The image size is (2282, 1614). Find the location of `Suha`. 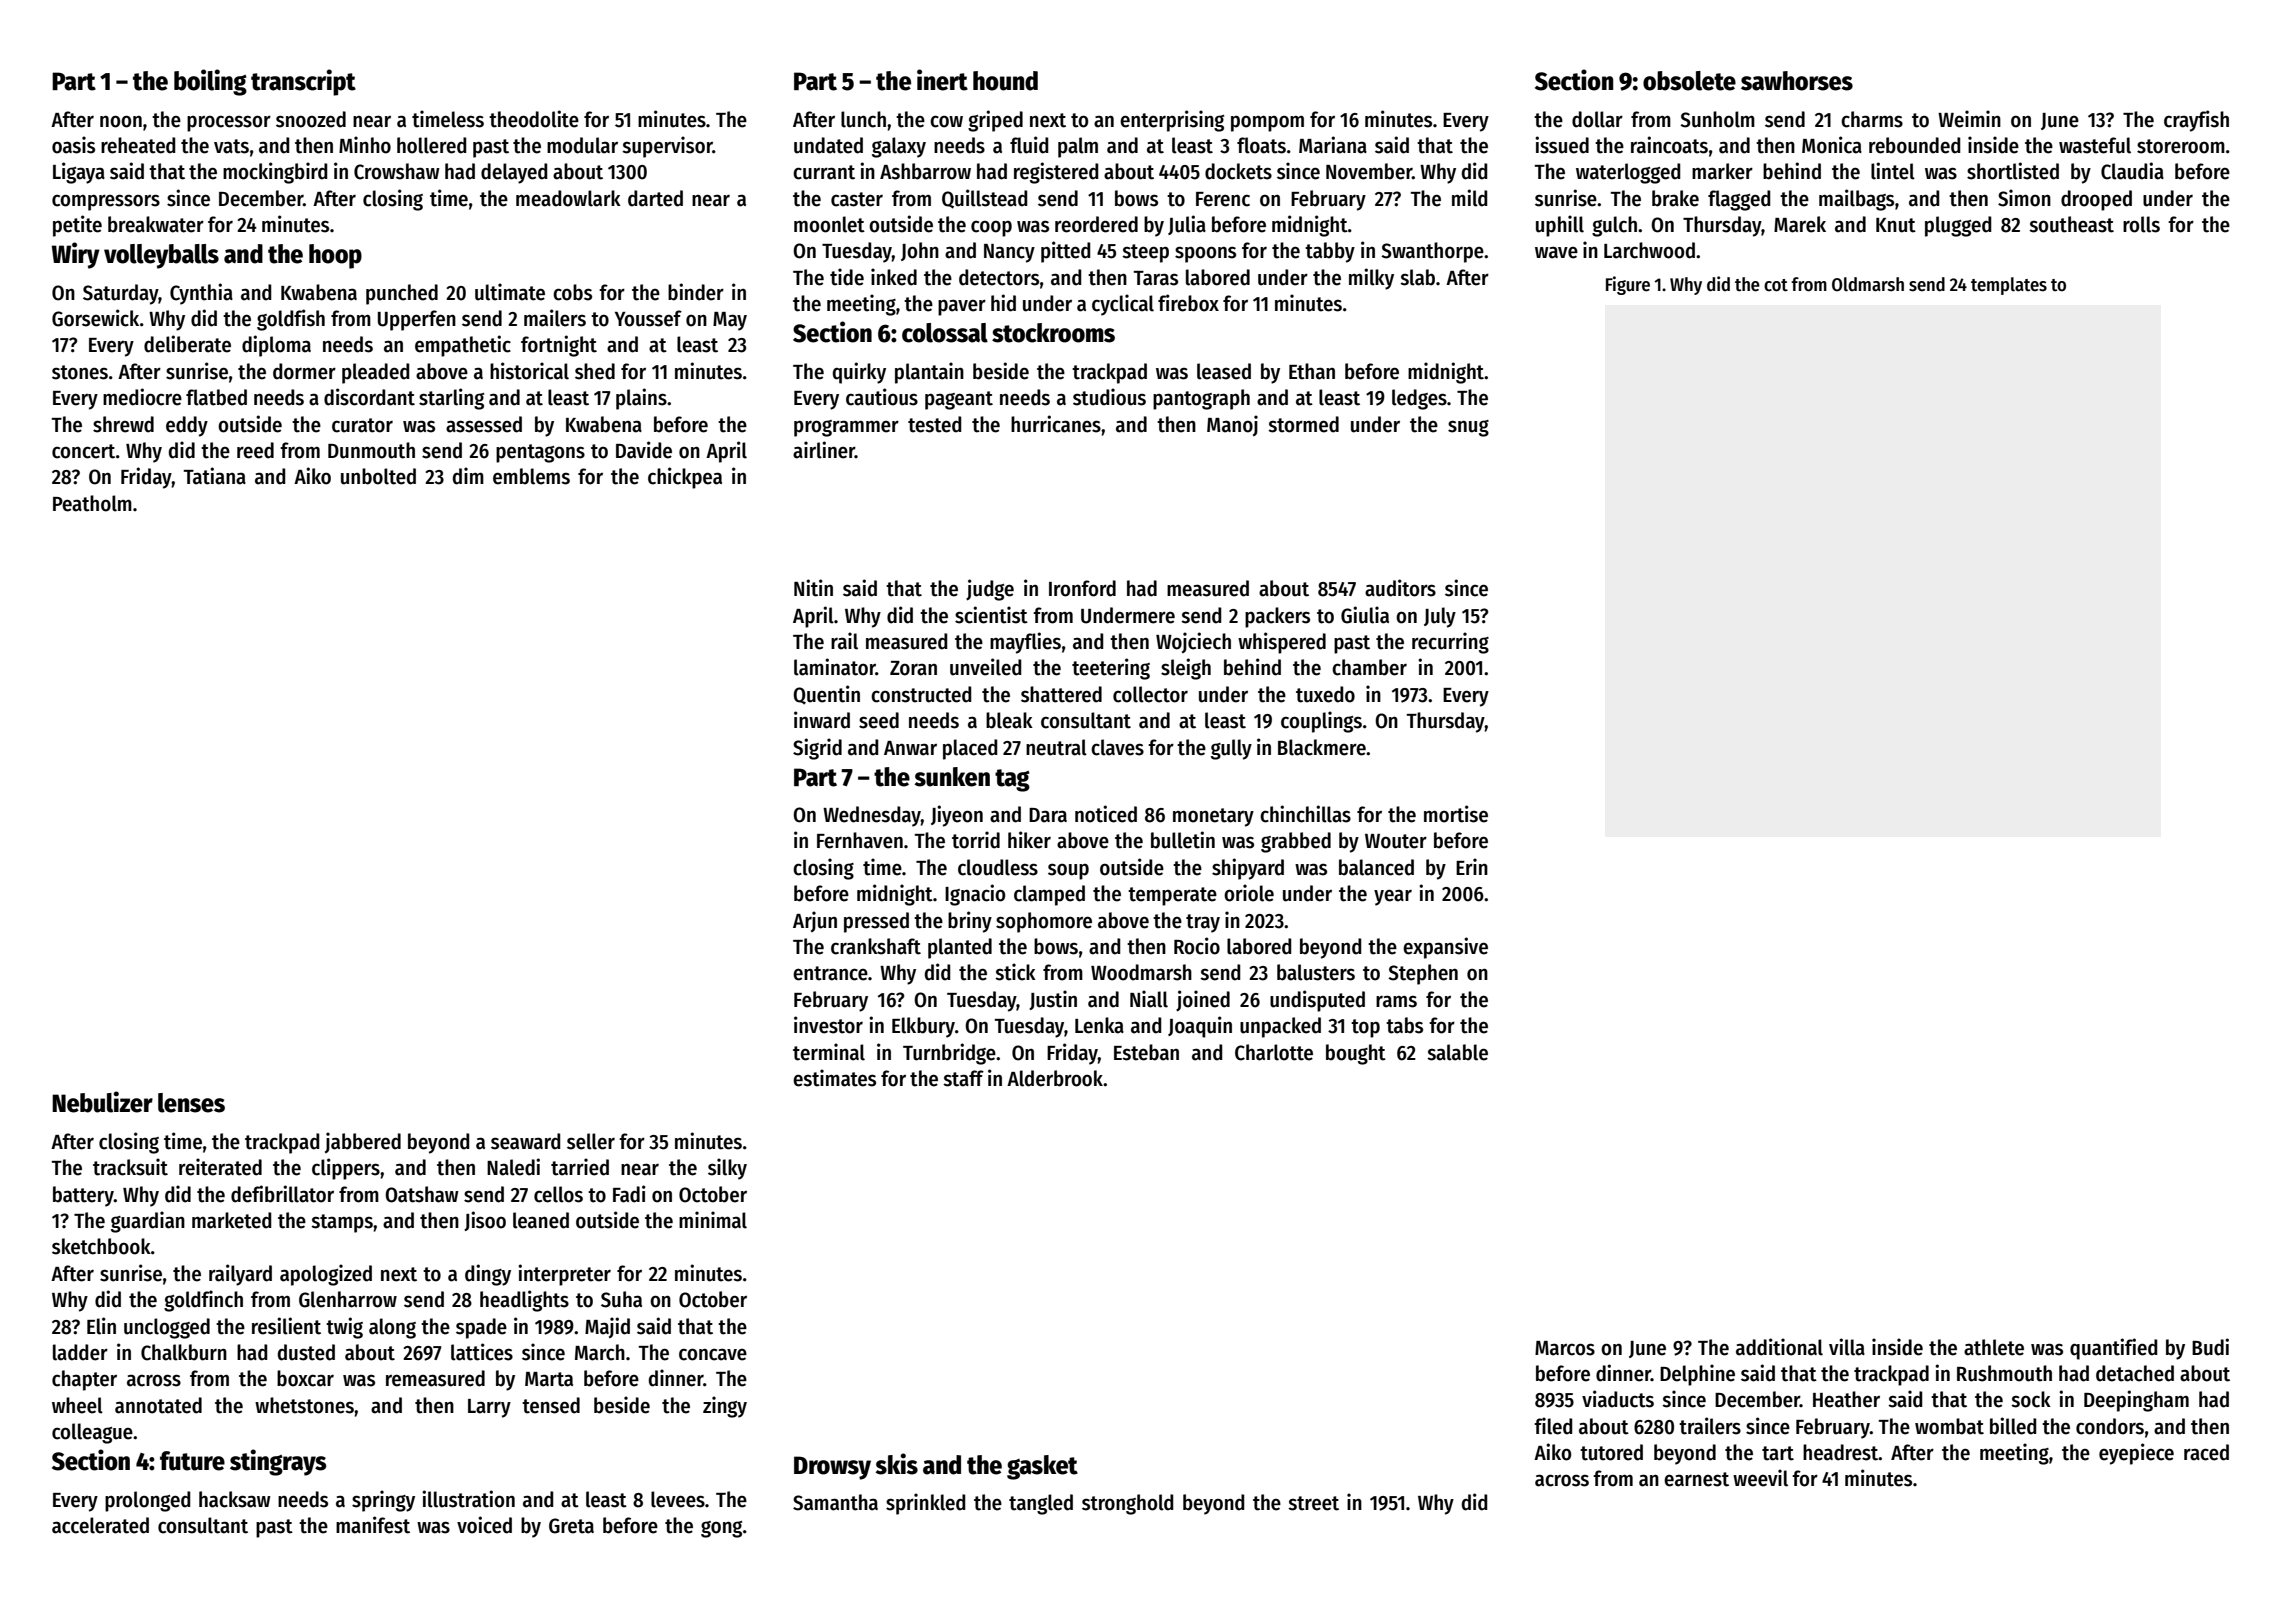

Suha is located at coordinates (621, 1299).
